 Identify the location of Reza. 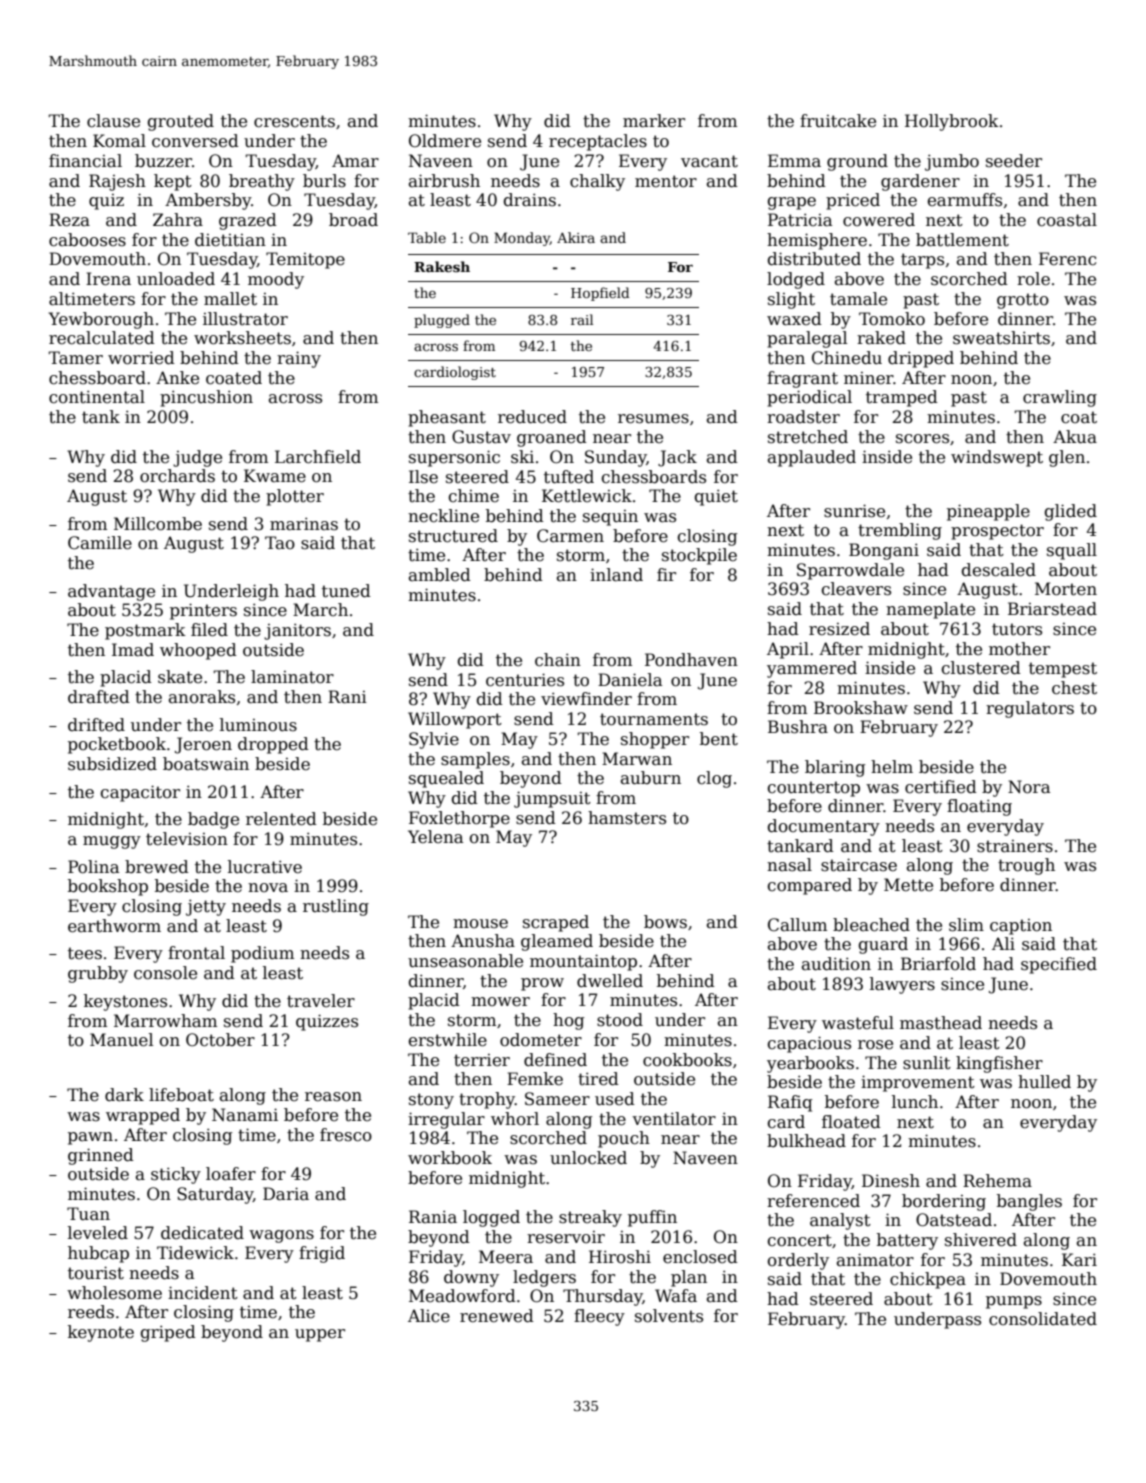
(69, 220).
